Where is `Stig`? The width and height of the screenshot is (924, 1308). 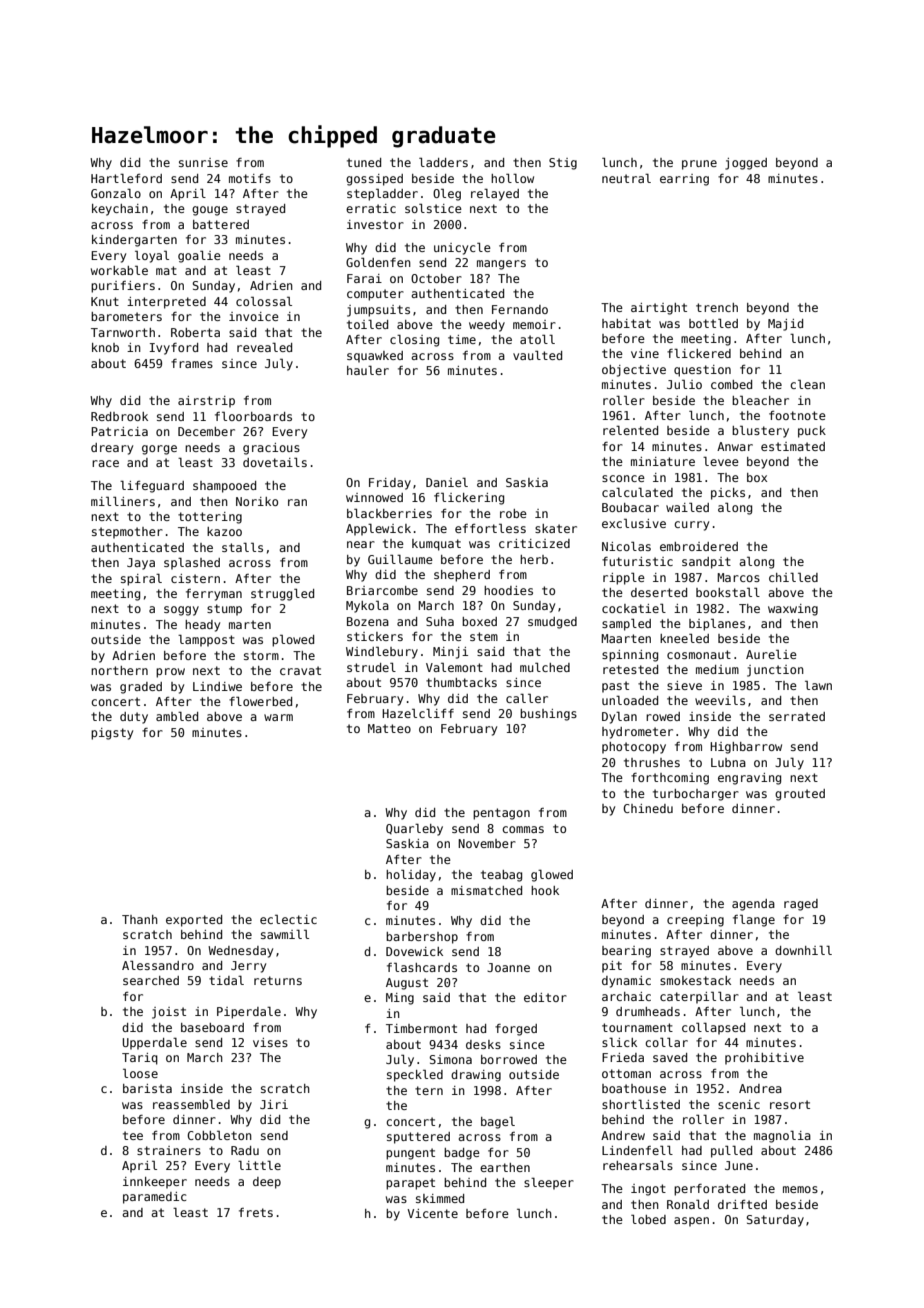
Stig is located at coordinates (563, 164).
